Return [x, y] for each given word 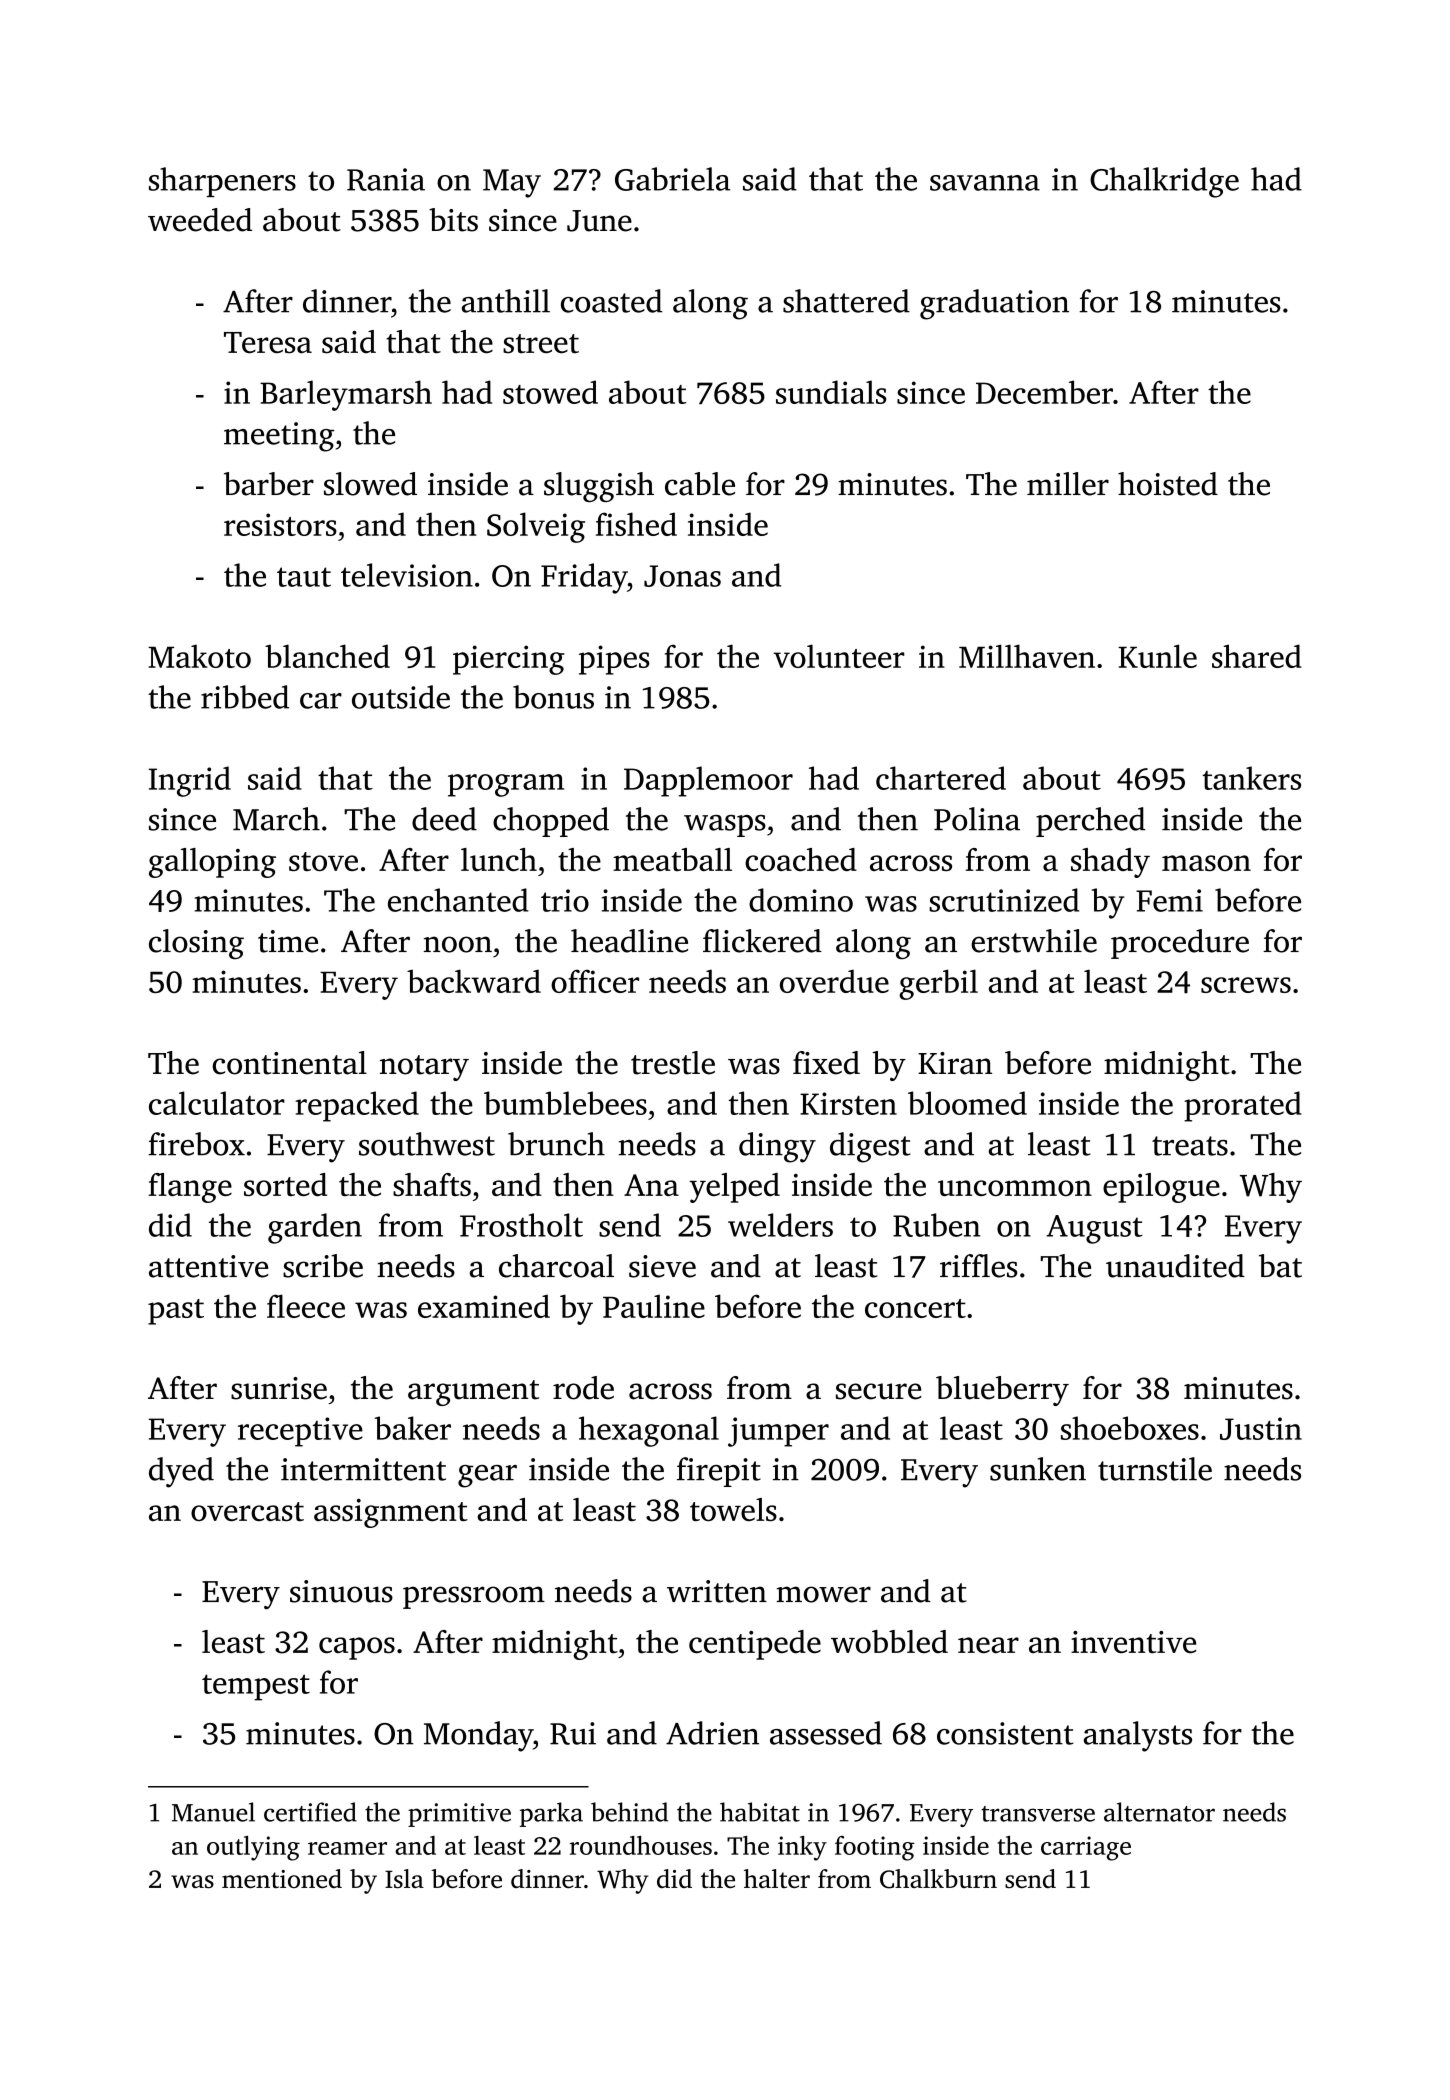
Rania [386, 179]
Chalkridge [1164, 182]
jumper [778, 1432]
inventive [1133, 1642]
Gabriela [672, 179]
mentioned [282, 1878]
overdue [834, 981]
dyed [181, 1472]
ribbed [245, 697]
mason [1206, 863]
